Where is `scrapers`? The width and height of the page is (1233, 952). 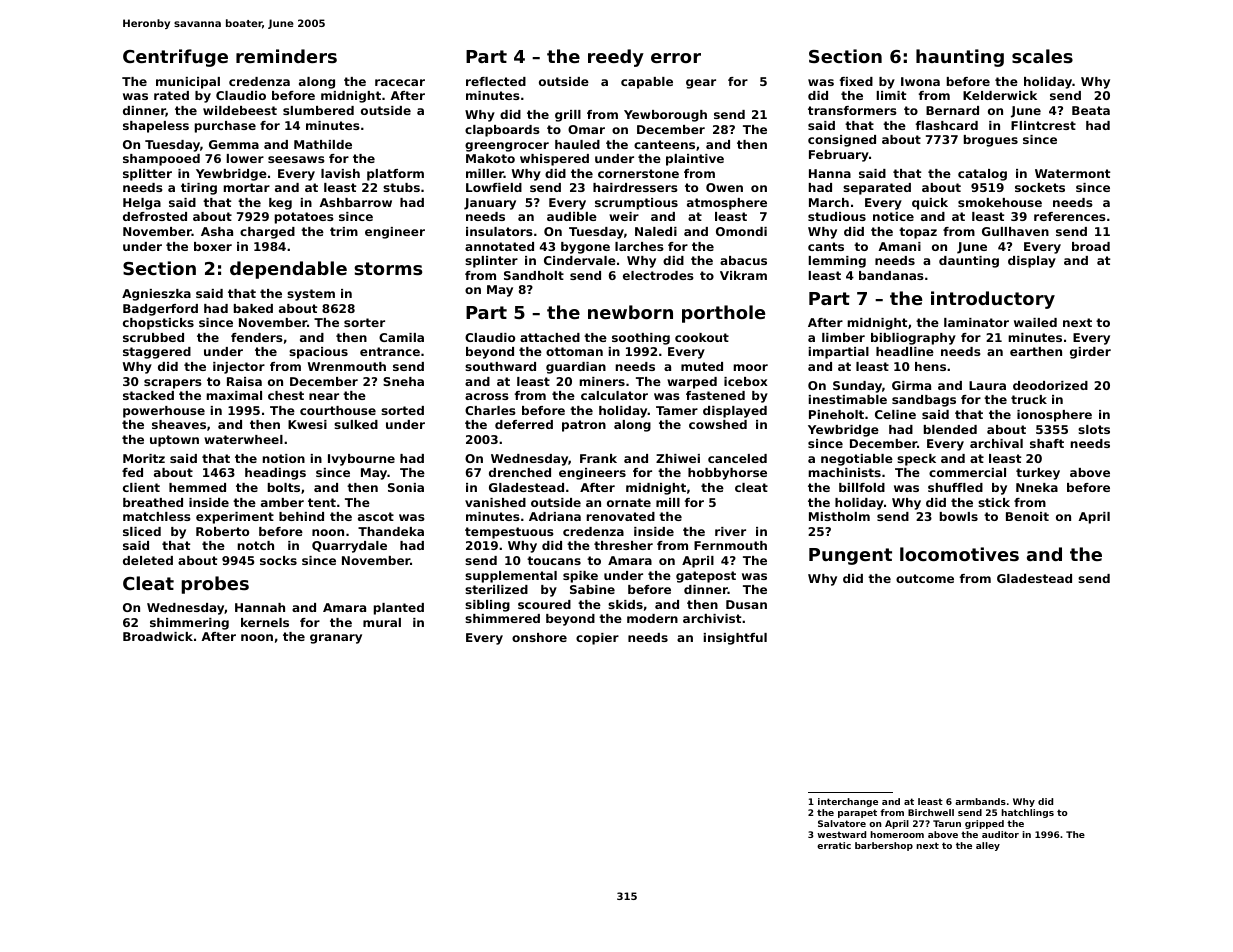 scrapers is located at coordinates (173, 384).
